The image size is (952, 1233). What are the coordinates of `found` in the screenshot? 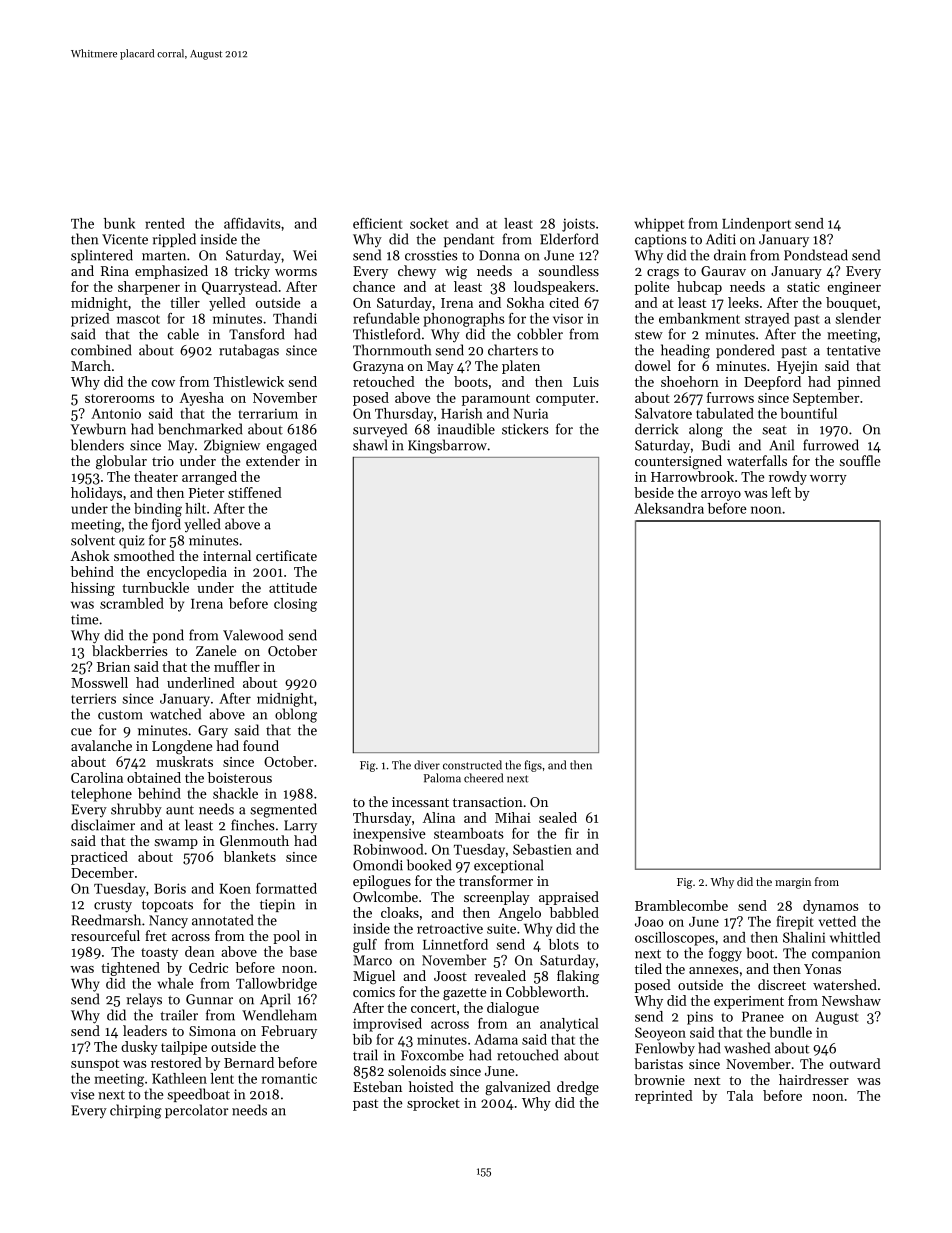 It's located at (261, 745).
